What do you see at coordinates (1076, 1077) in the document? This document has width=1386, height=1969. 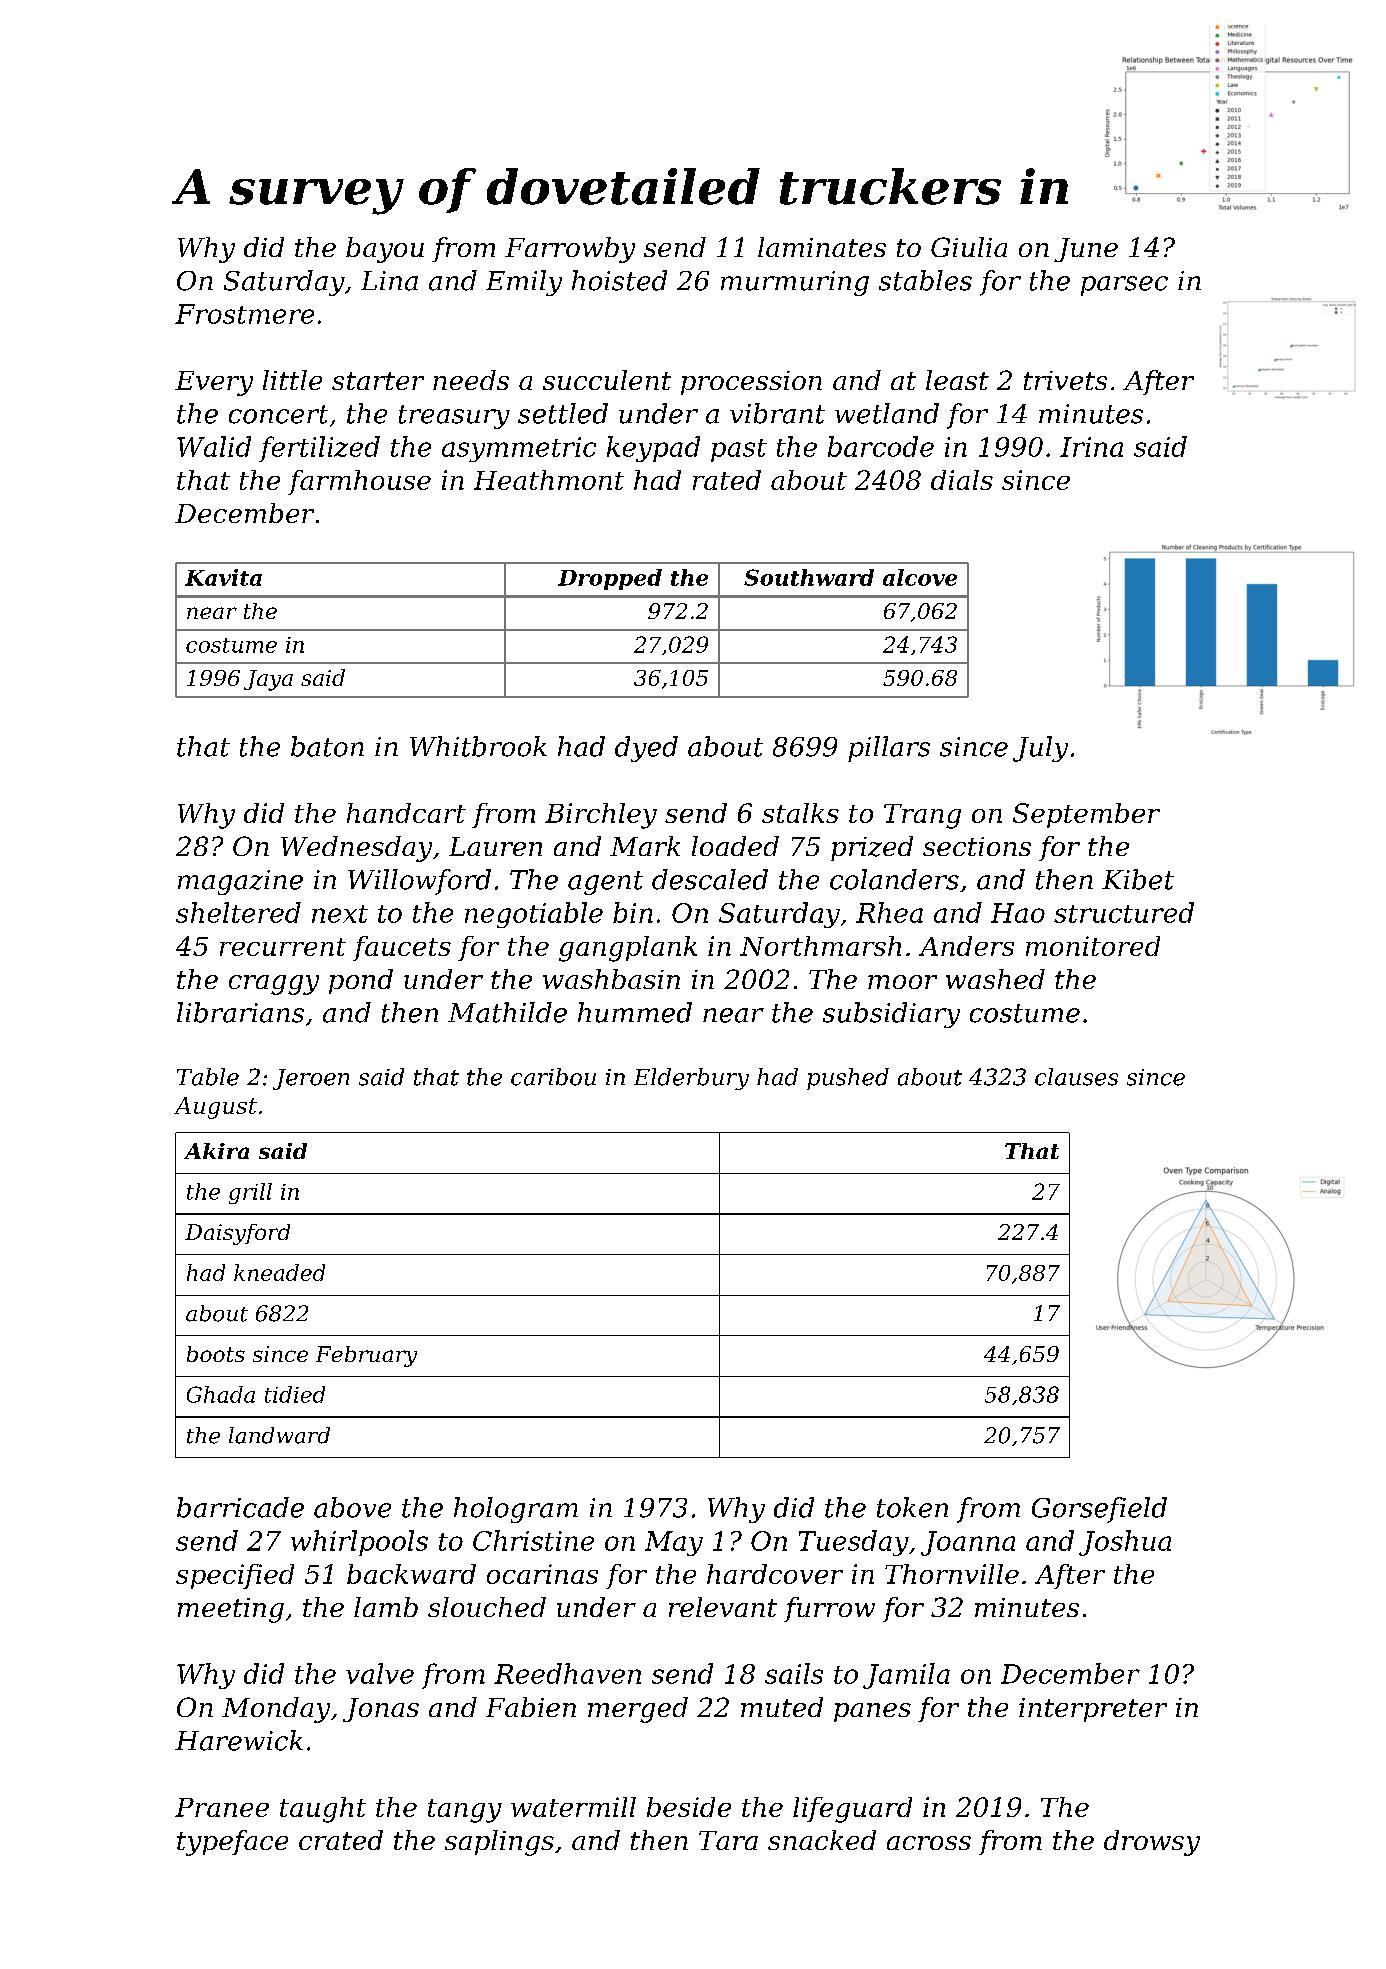 I see `clauses` at bounding box center [1076, 1077].
